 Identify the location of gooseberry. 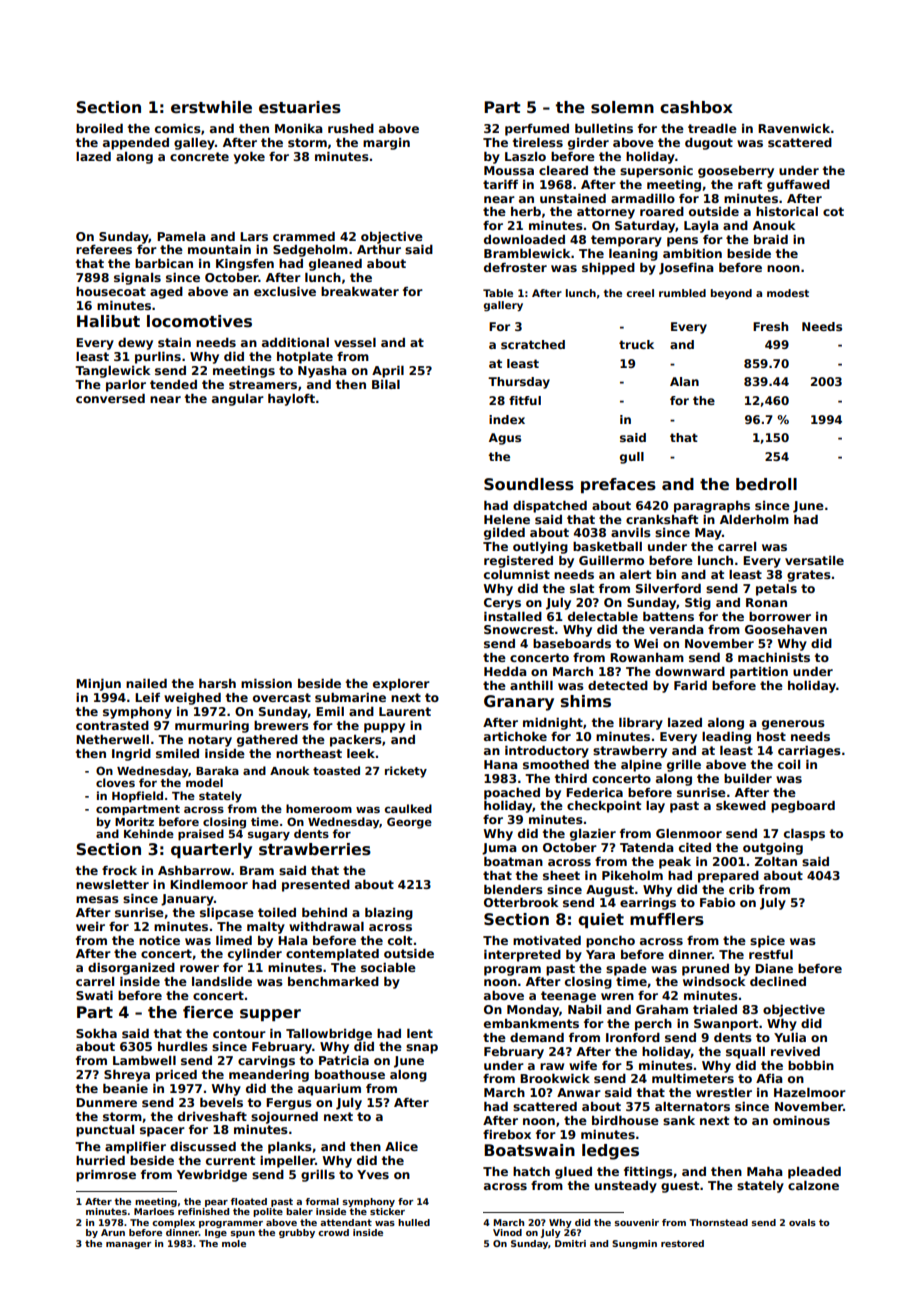
(736, 172).
